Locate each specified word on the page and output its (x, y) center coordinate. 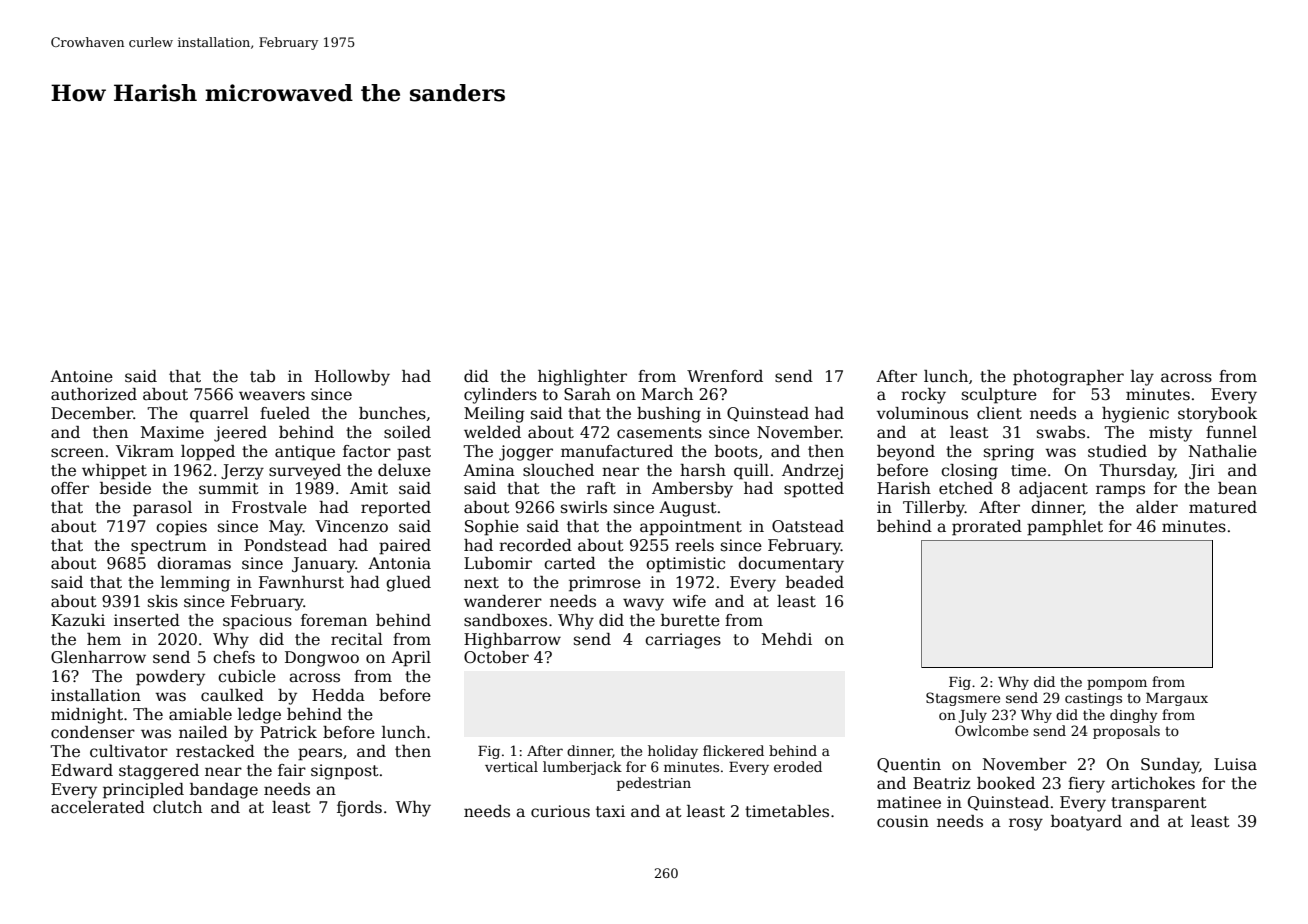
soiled (407, 432)
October (496, 657)
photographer (1068, 378)
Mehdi (787, 639)
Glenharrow (98, 657)
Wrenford (725, 376)
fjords (359, 809)
